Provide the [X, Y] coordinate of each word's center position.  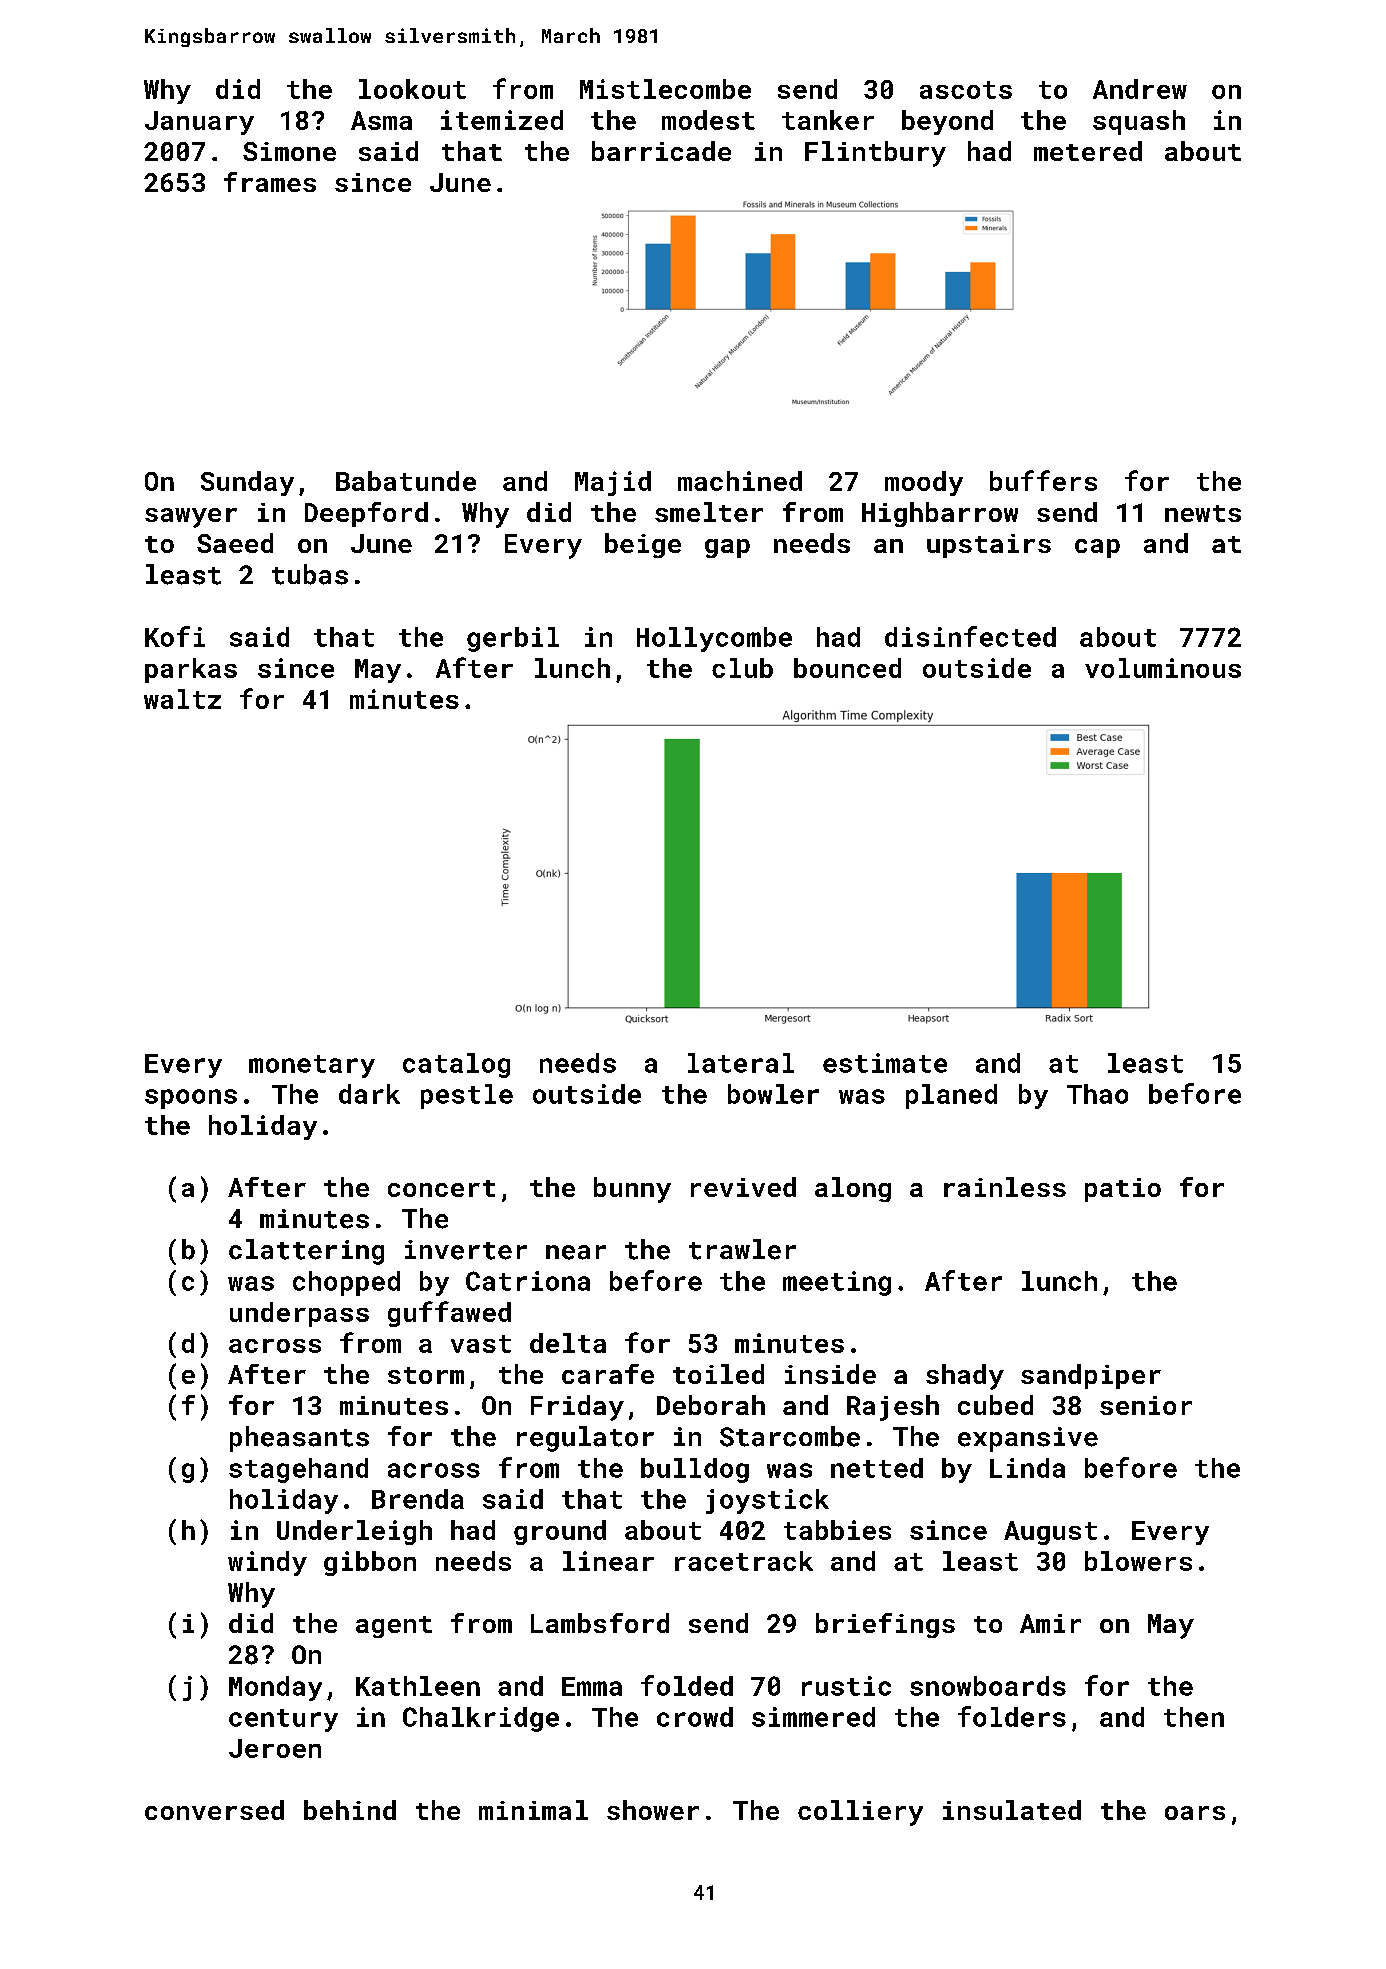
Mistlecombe [665, 89]
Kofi [175, 636]
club [742, 668]
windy [267, 1563]
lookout [412, 89]
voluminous [1163, 668]
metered [1088, 151]
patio [1123, 1190]
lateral [741, 1063]
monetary [312, 1066]
